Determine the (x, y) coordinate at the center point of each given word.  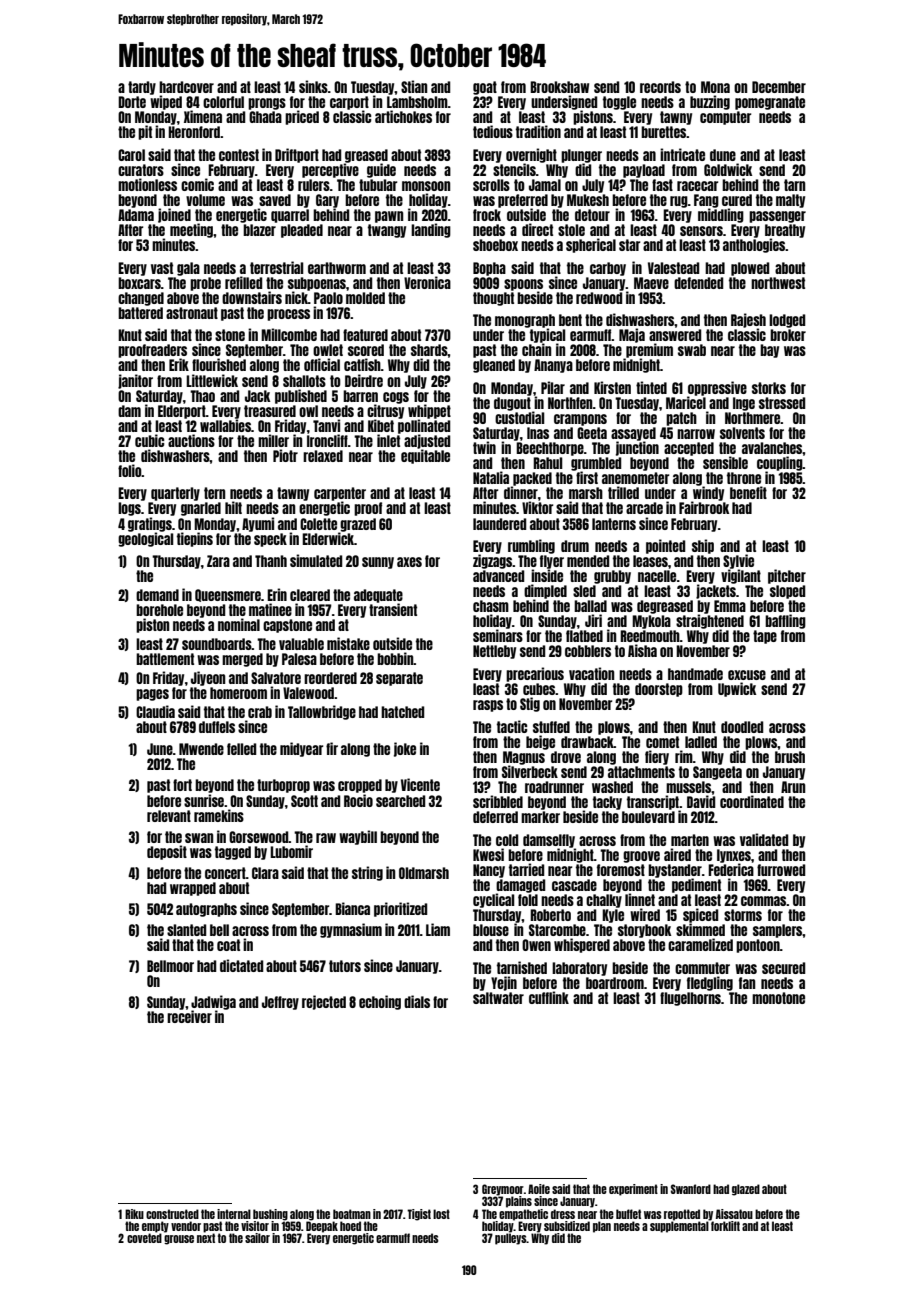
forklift (725, 1225)
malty (790, 201)
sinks (313, 86)
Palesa (299, 659)
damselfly (549, 841)
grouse (179, 1240)
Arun (793, 787)
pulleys (511, 1239)
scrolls (491, 185)
